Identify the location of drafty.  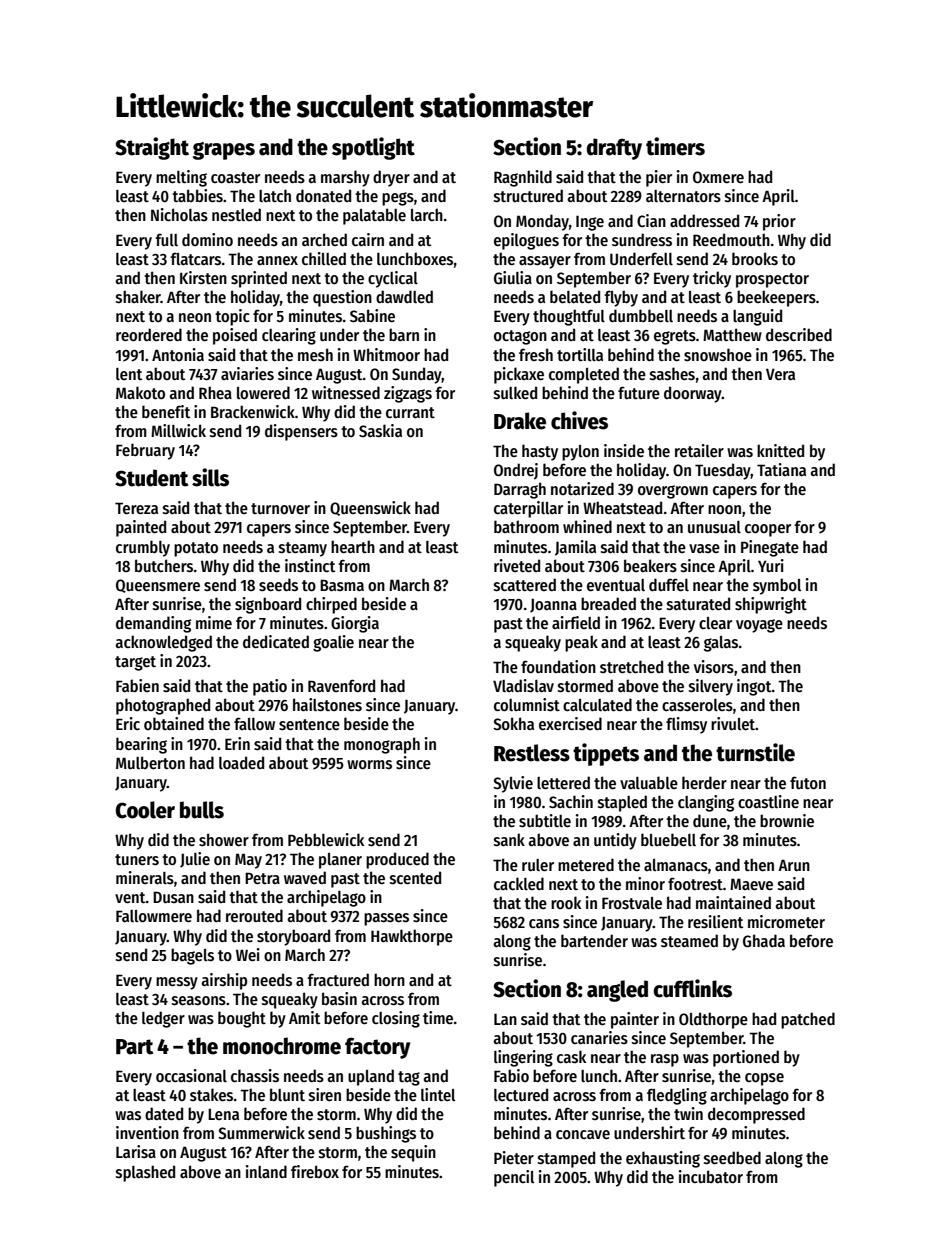
(614, 149).
